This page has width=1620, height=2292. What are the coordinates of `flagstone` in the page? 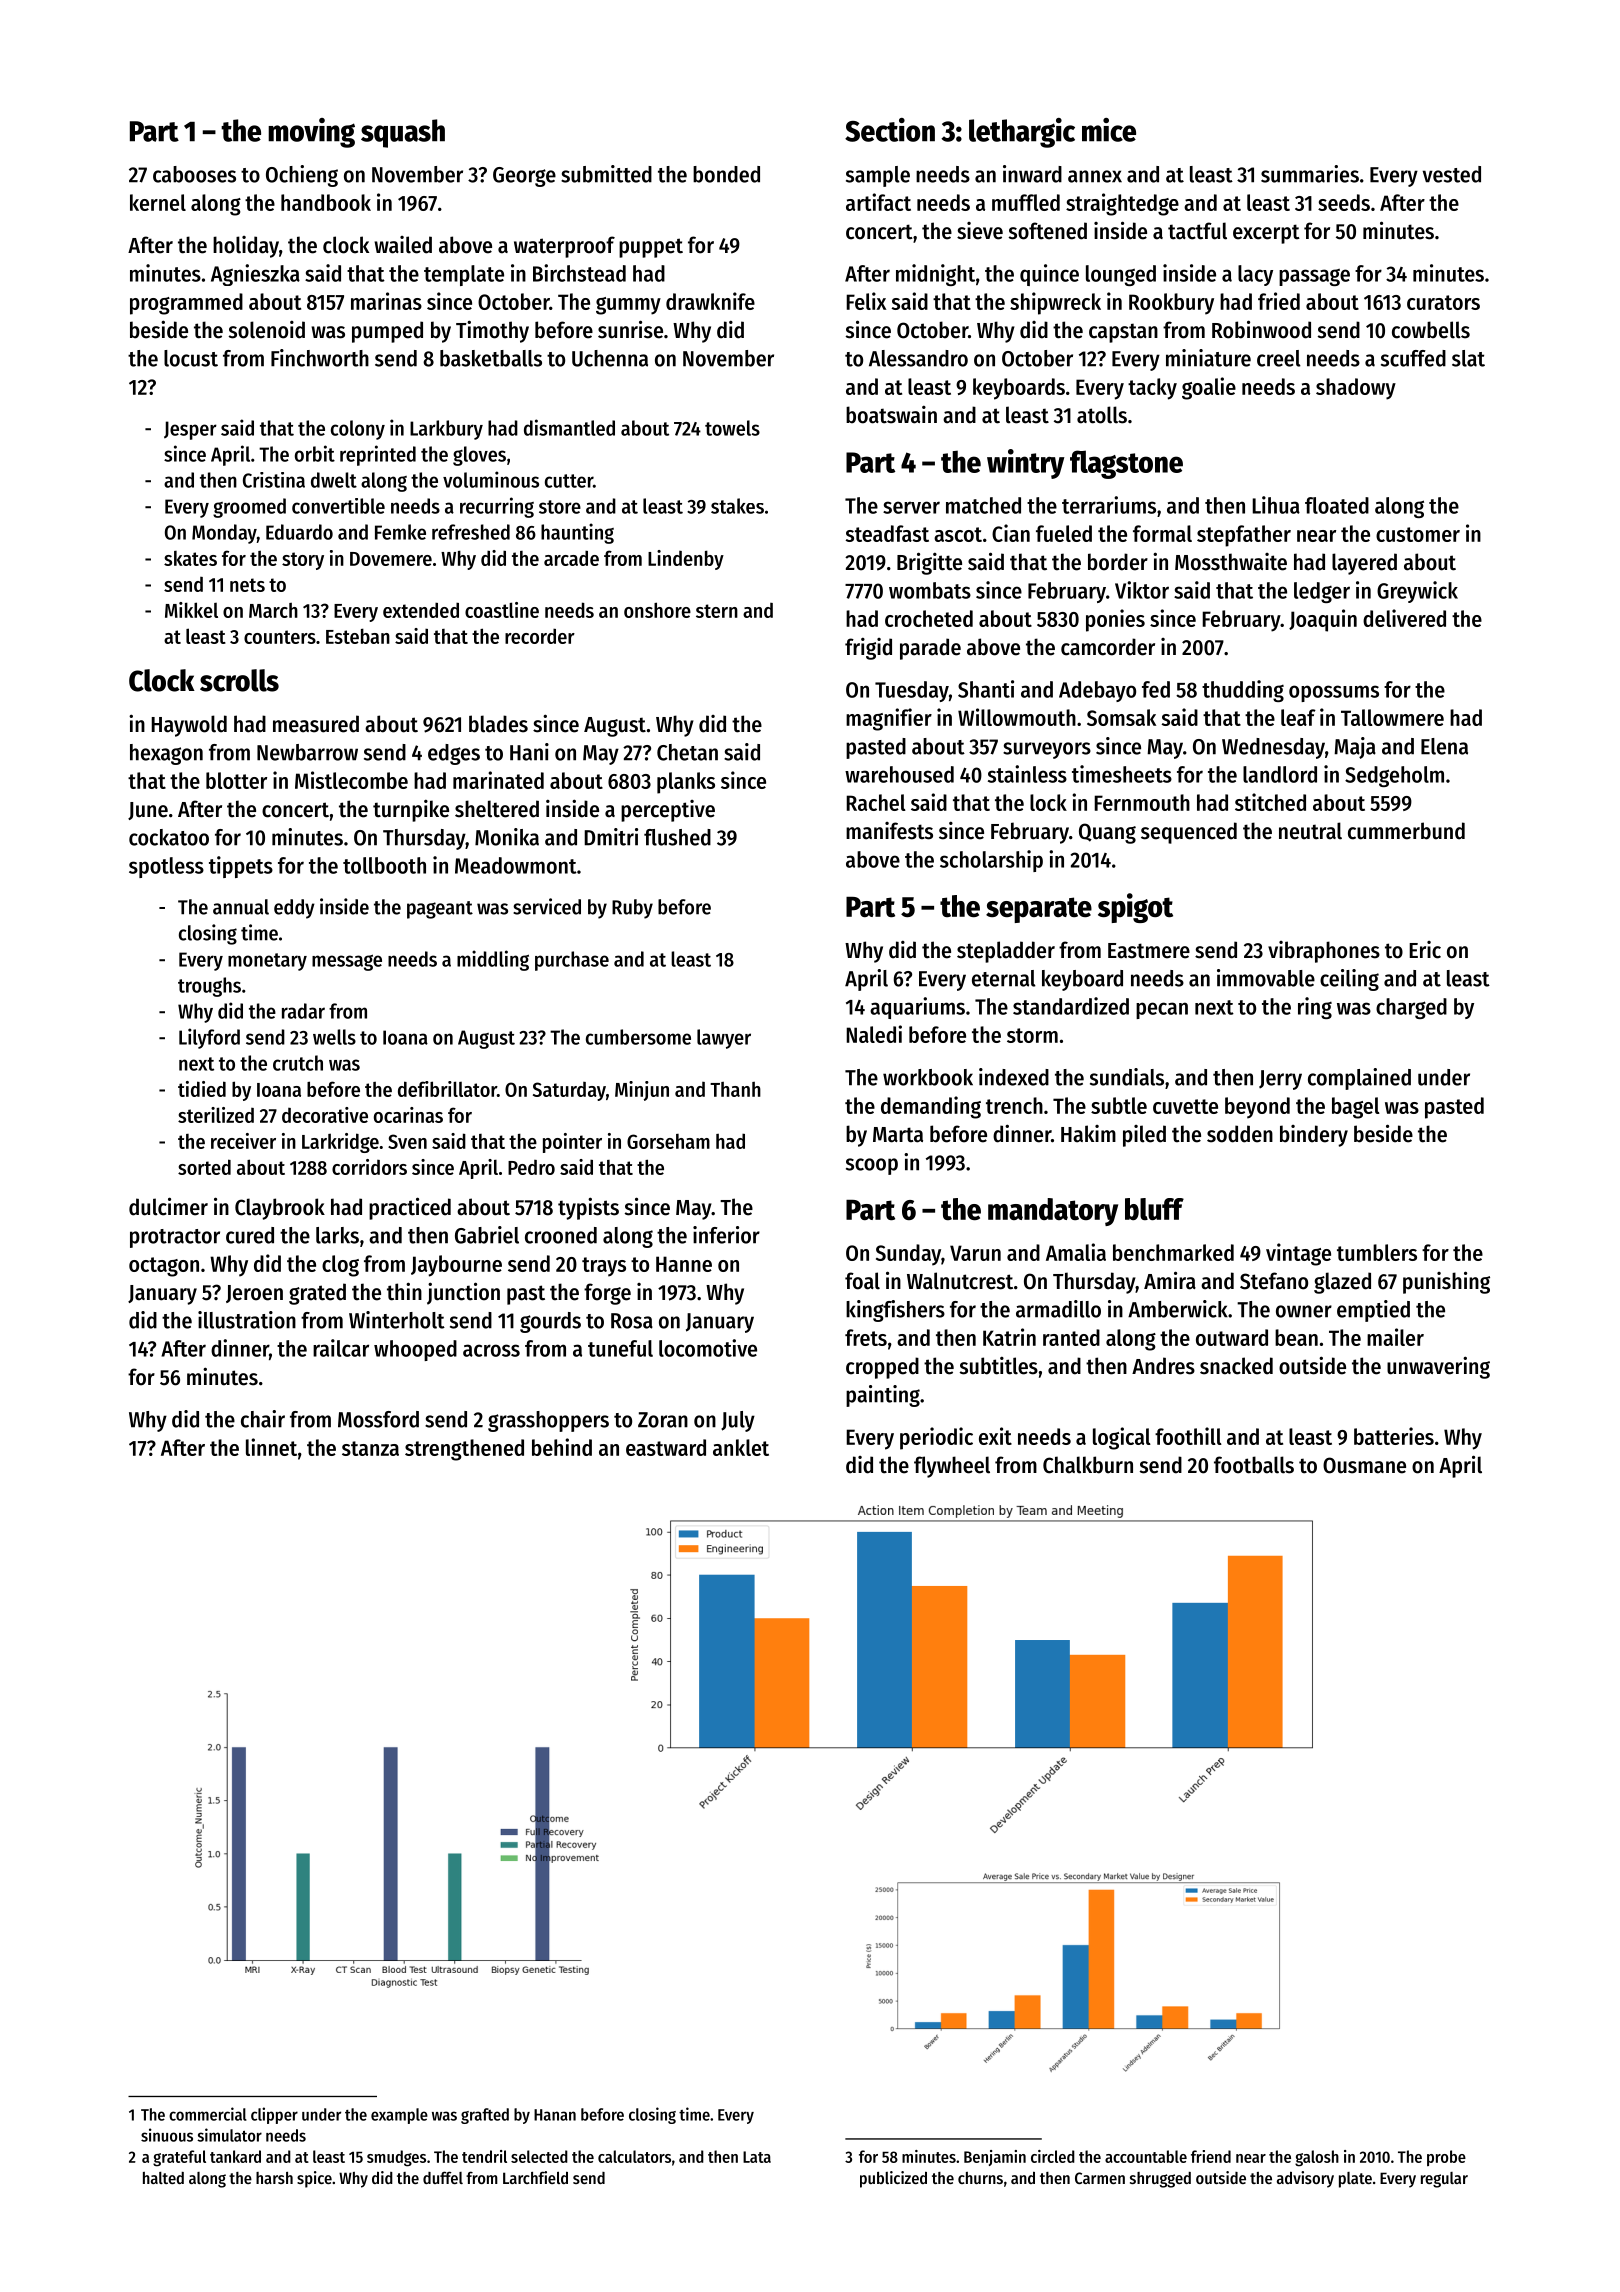 It's located at (1126, 464).
